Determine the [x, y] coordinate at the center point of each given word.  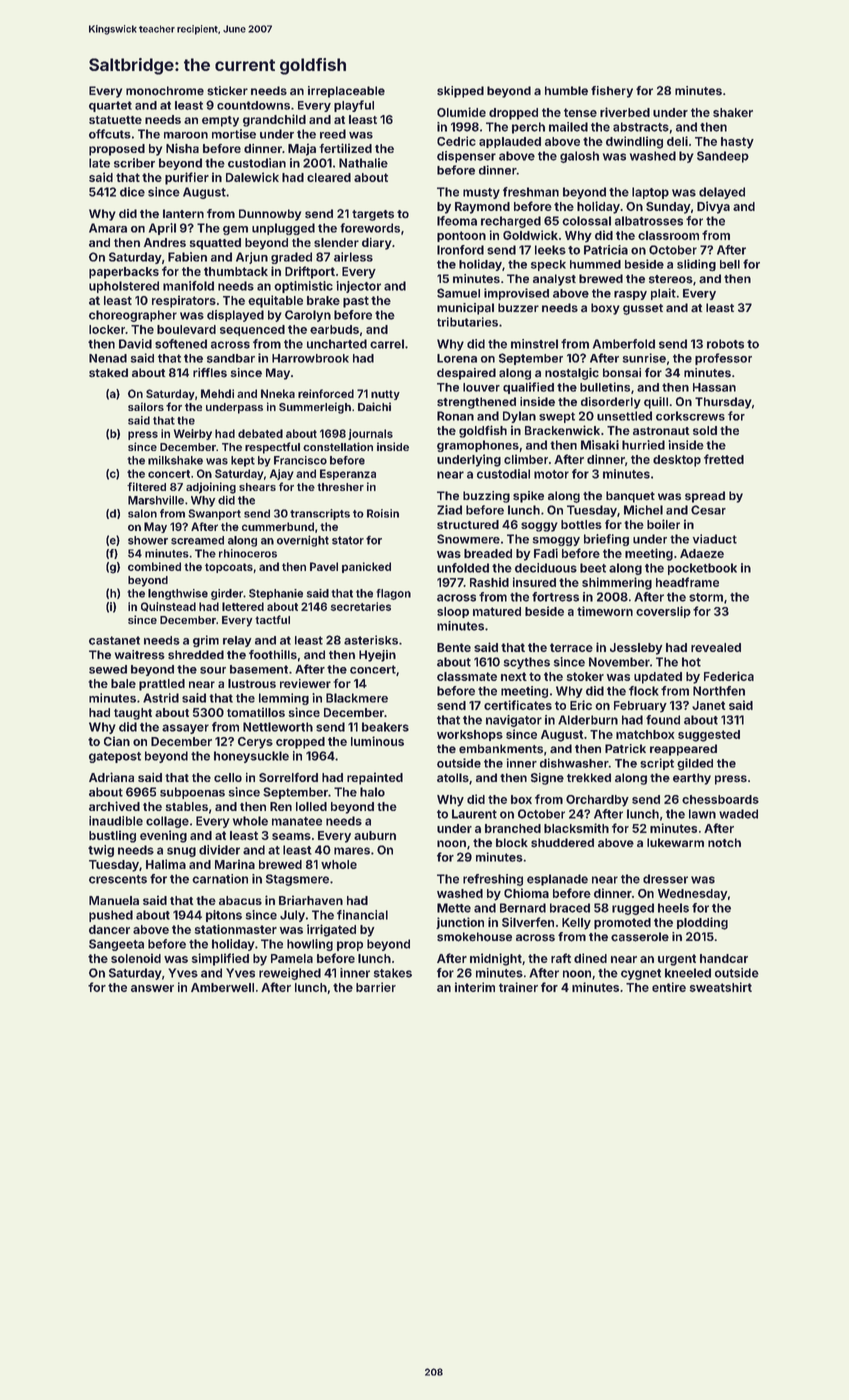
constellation [338, 446]
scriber [134, 163]
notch [724, 843]
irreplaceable [346, 92]
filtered [146, 486]
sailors [146, 406]
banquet [630, 497]
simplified [220, 959]
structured [468, 524]
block [512, 843]
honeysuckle [251, 757]
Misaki [600, 445]
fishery [612, 92]
